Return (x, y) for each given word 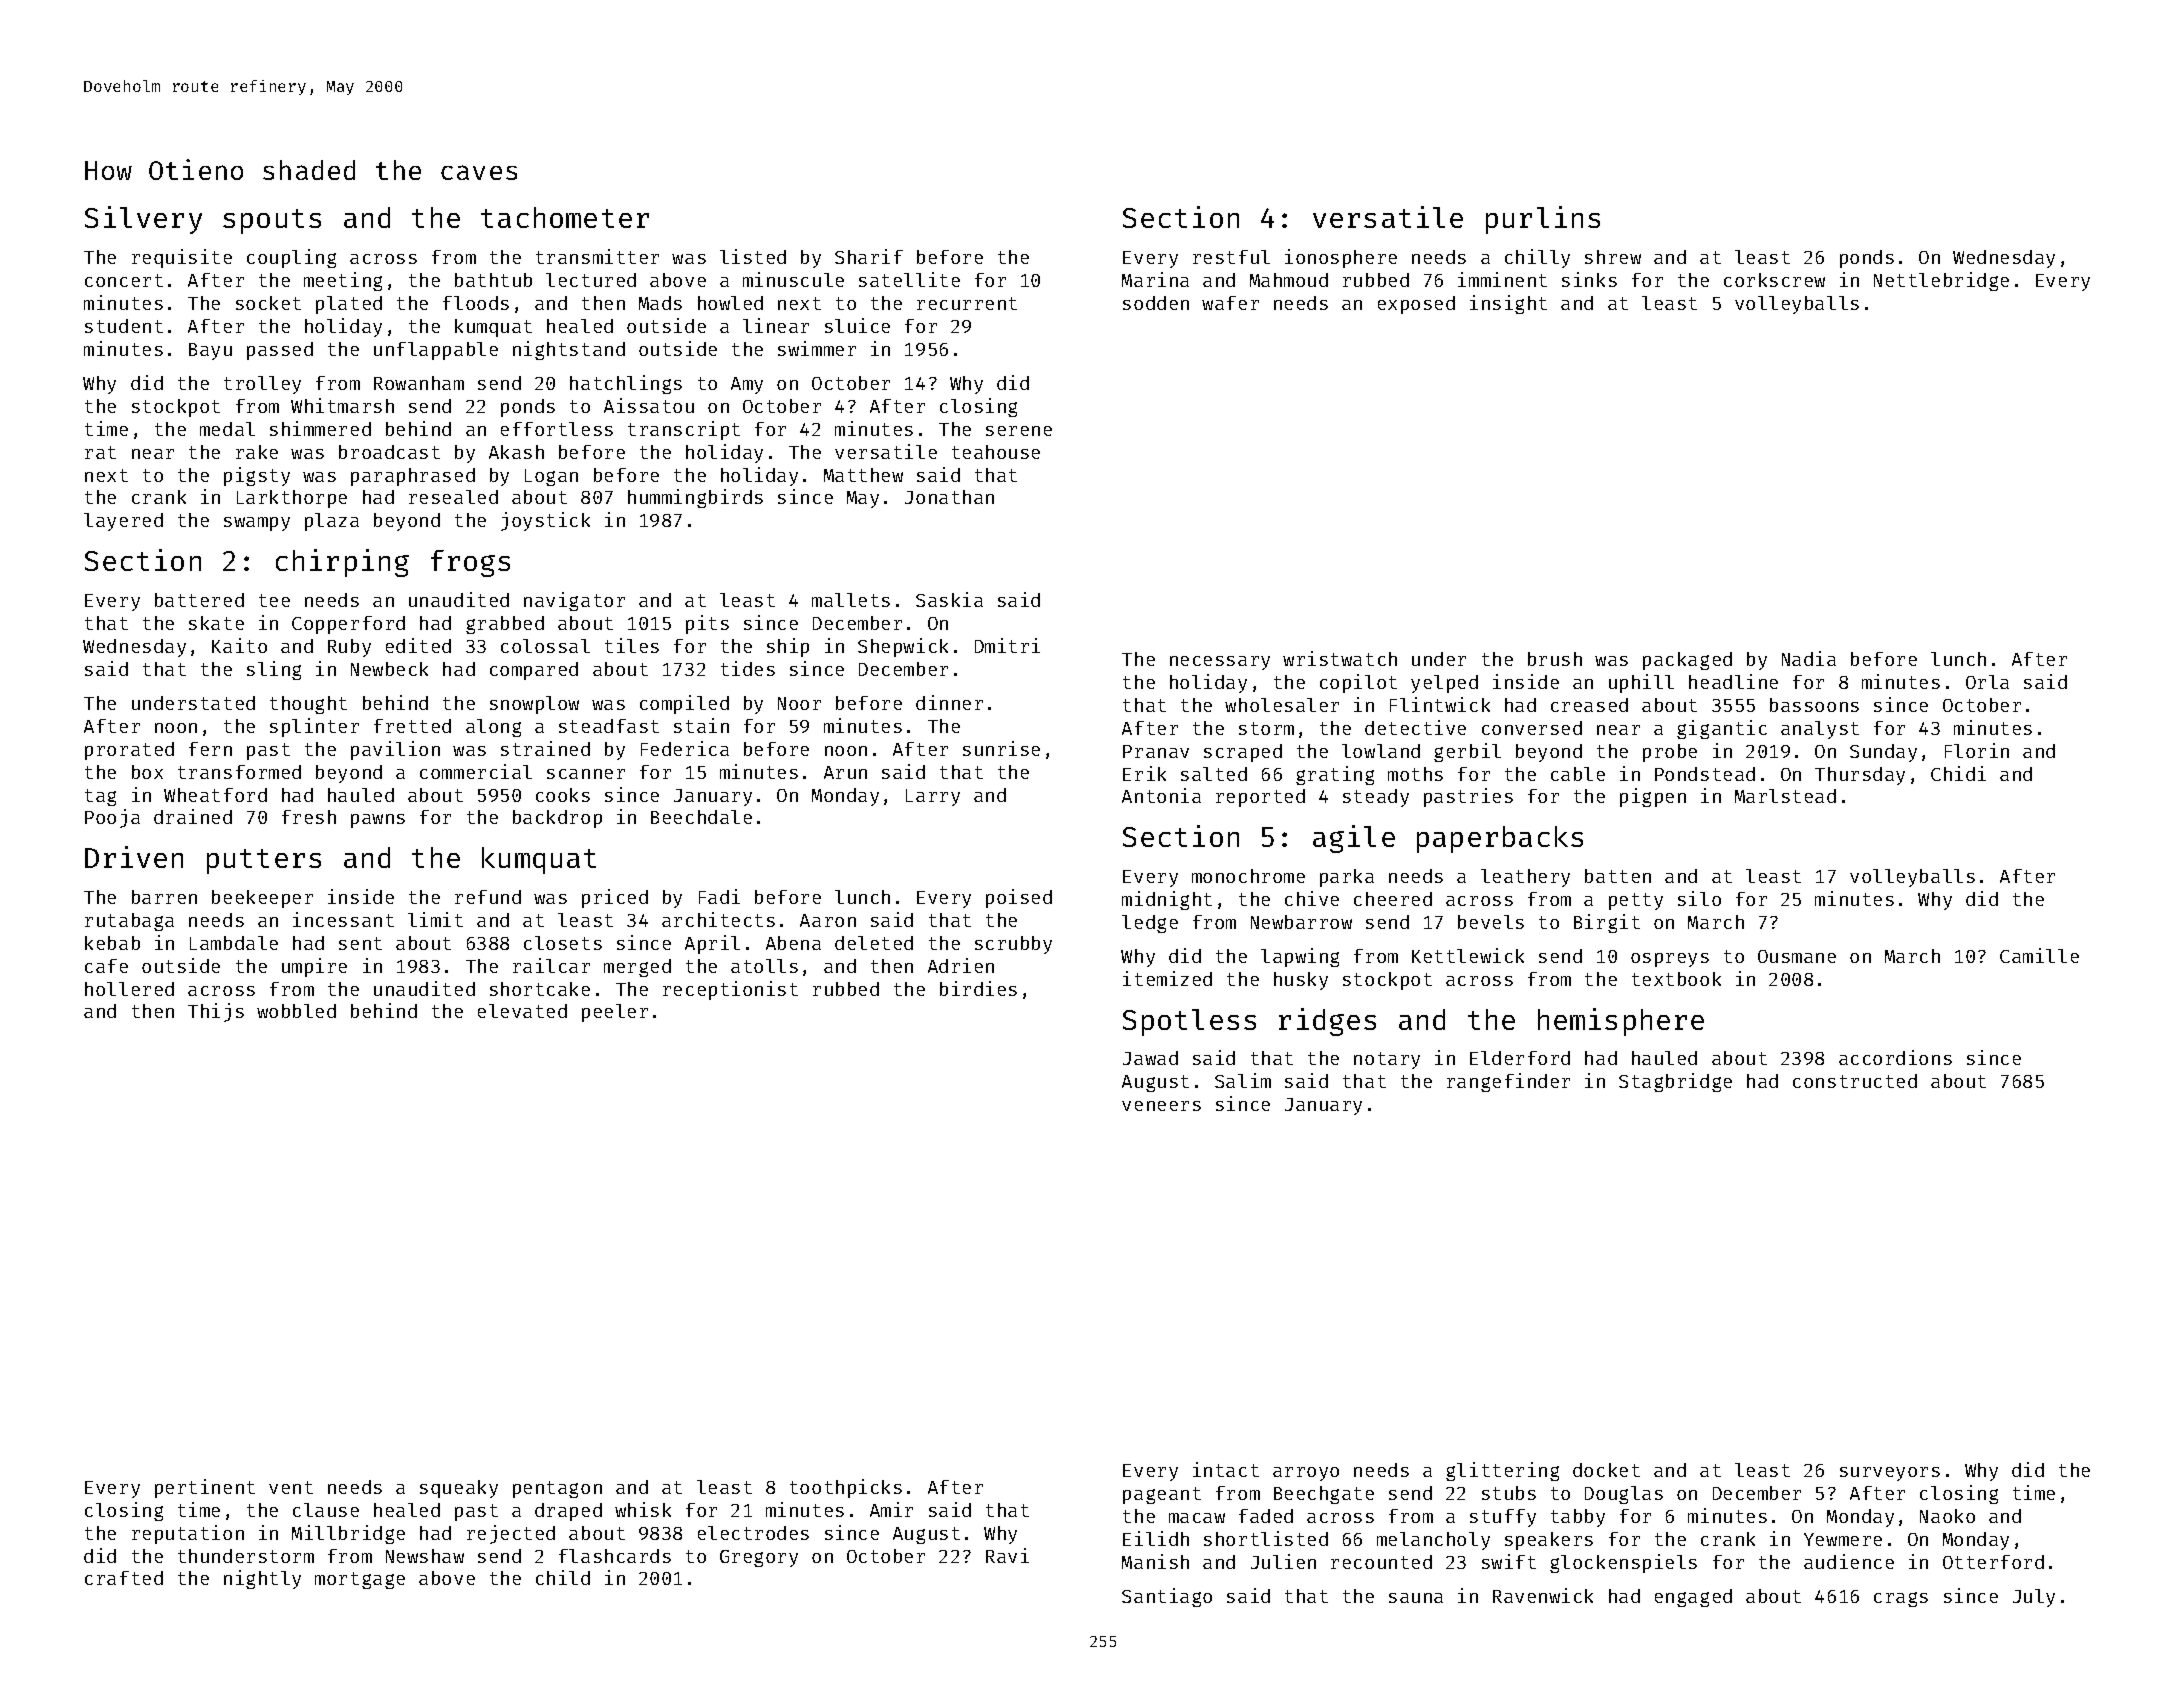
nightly (262, 1579)
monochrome (1248, 876)
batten (1618, 876)
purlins (1543, 220)
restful (1231, 257)
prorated (129, 751)
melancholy (1433, 1541)
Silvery (143, 220)
